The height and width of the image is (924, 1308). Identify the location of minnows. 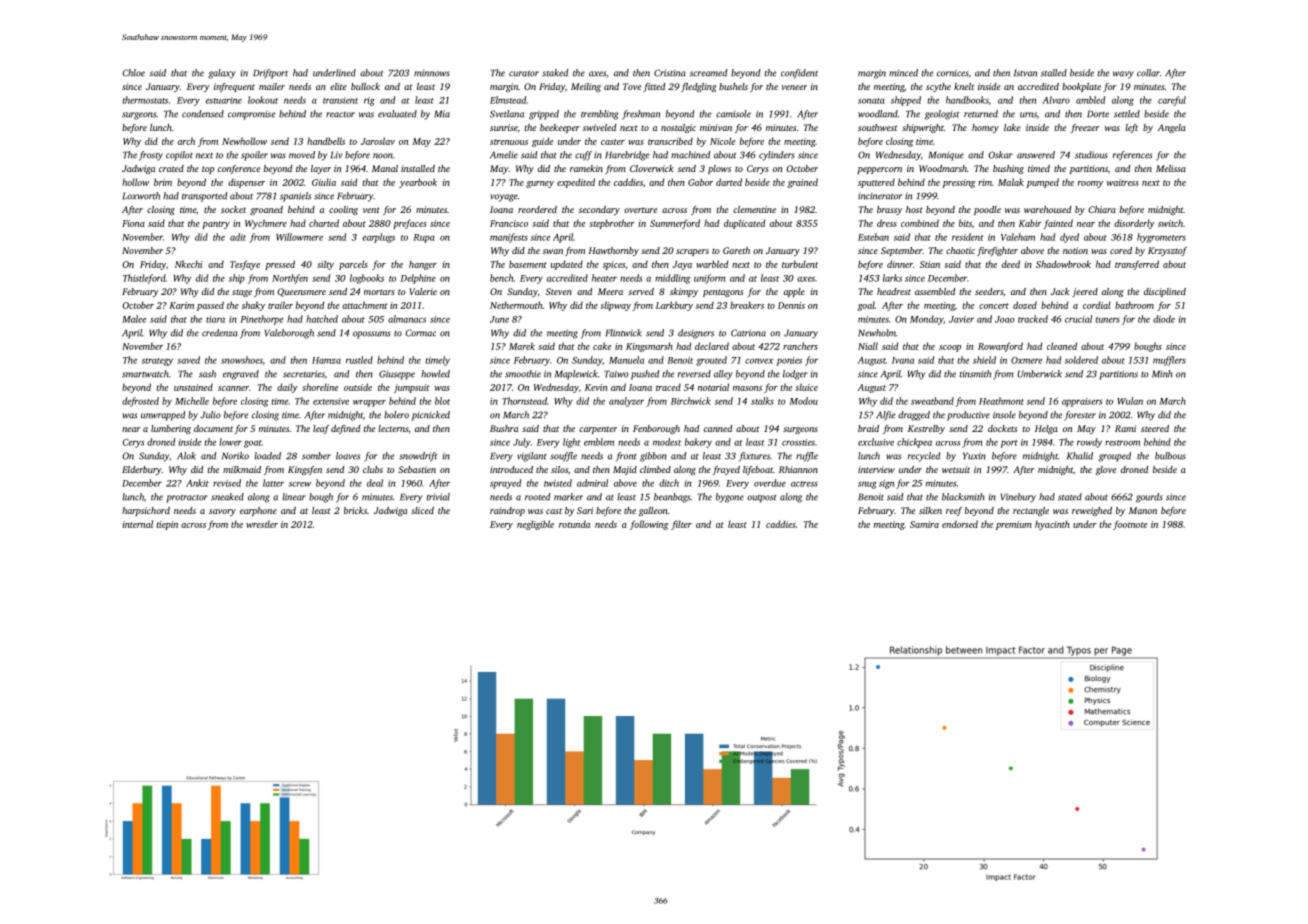
(432, 73).
